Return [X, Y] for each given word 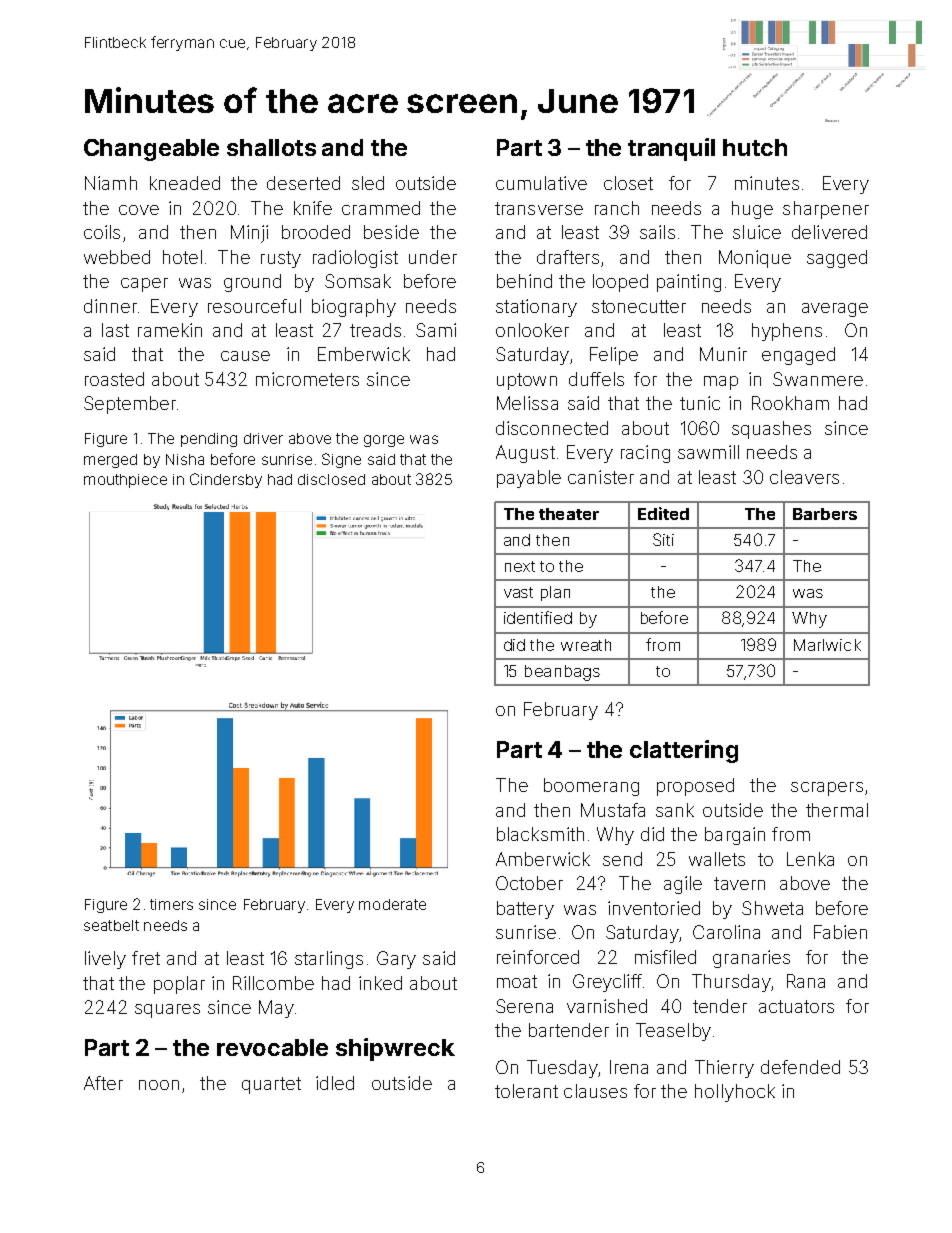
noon [159, 1085]
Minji [249, 234]
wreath [586, 645]
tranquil [671, 149]
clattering [684, 751]
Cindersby [226, 480]
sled [368, 183]
